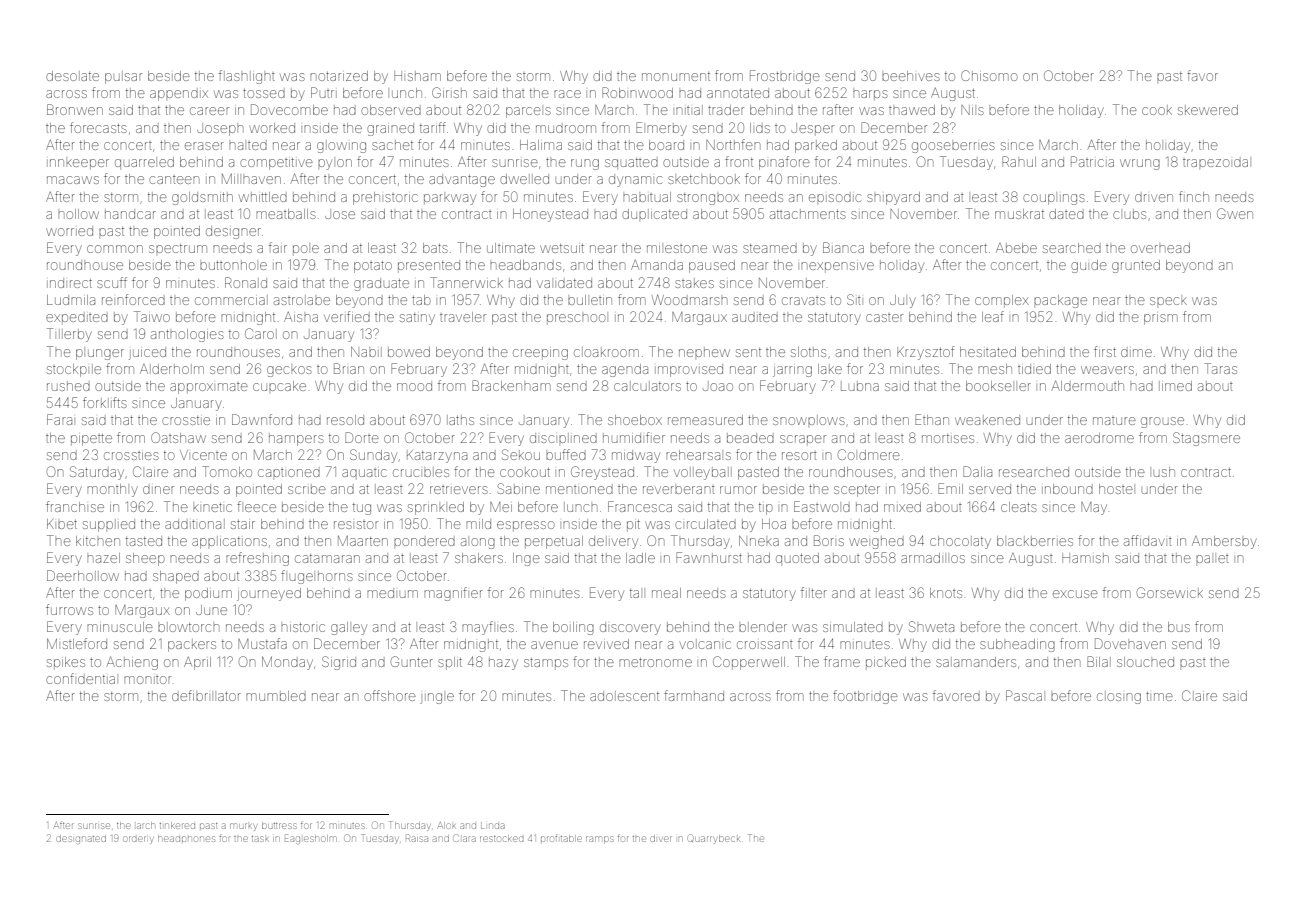 Image resolution: width=1308 pixels, height=924 pixels. I want to click on June, so click(211, 610).
